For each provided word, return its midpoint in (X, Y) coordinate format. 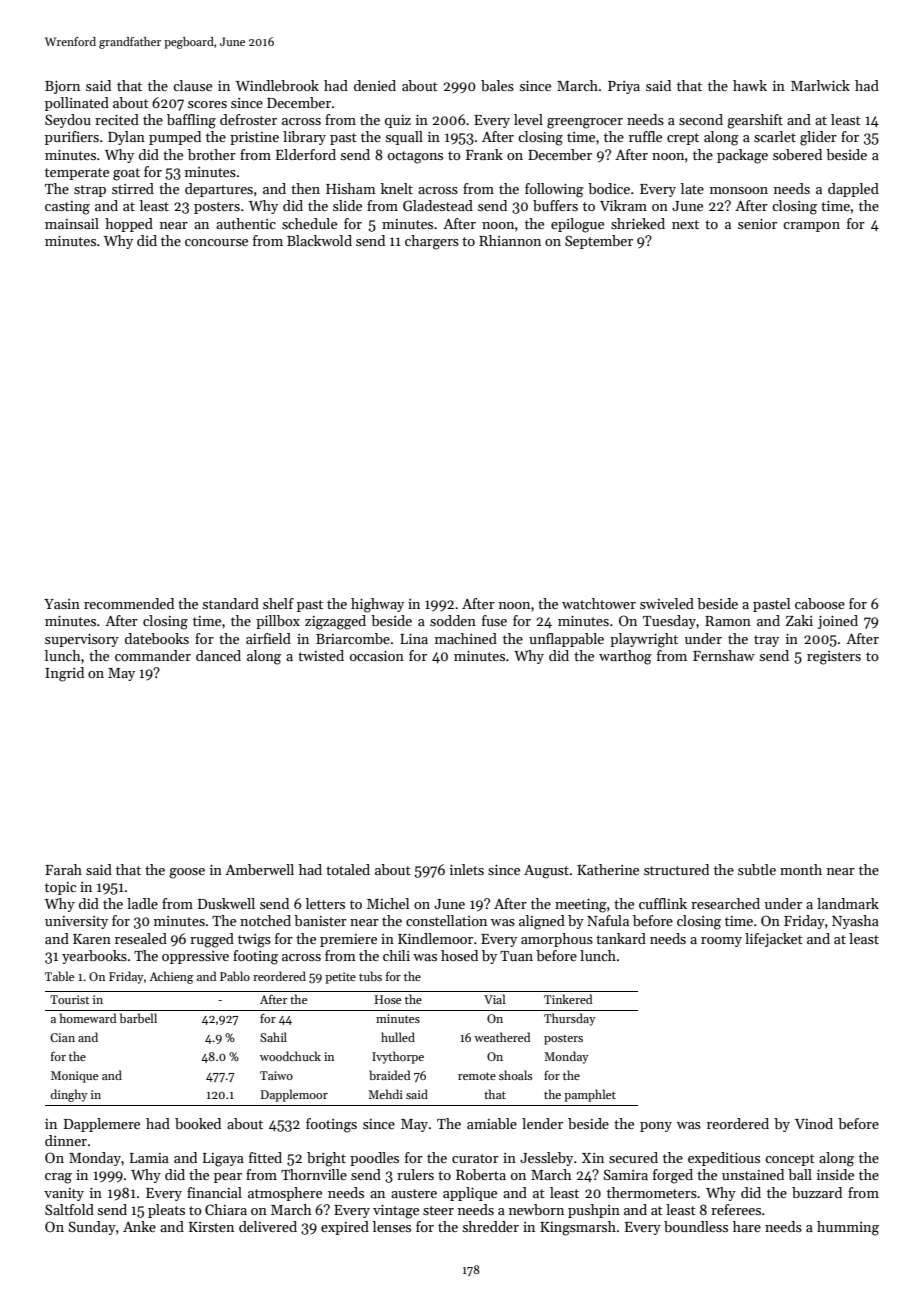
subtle (757, 869)
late (692, 188)
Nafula (608, 920)
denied (375, 85)
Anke (139, 1226)
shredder (491, 1226)
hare (747, 1226)
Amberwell (259, 869)
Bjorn (62, 87)
